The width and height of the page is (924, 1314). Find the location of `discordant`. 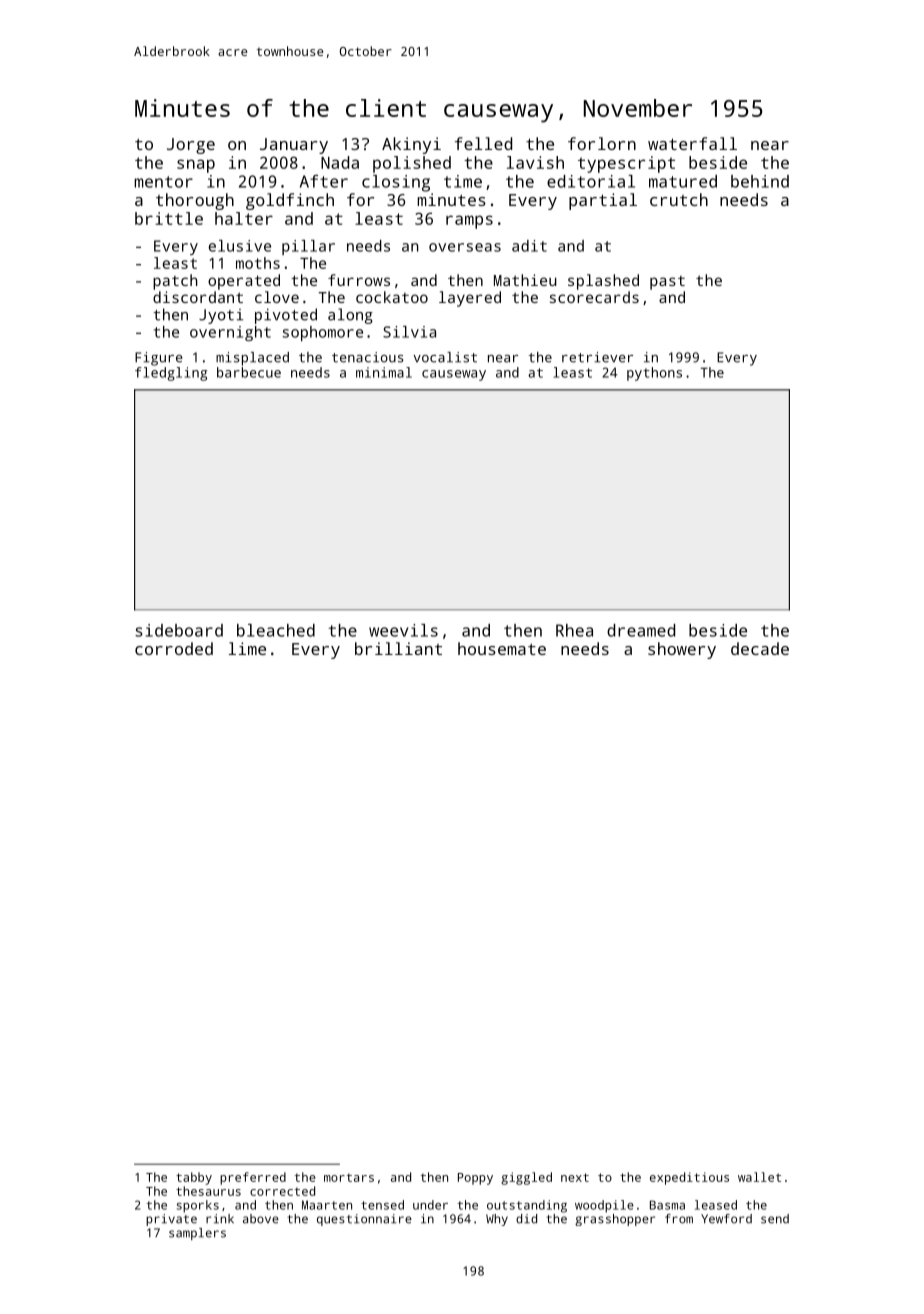

discordant is located at coordinates (198, 297).
